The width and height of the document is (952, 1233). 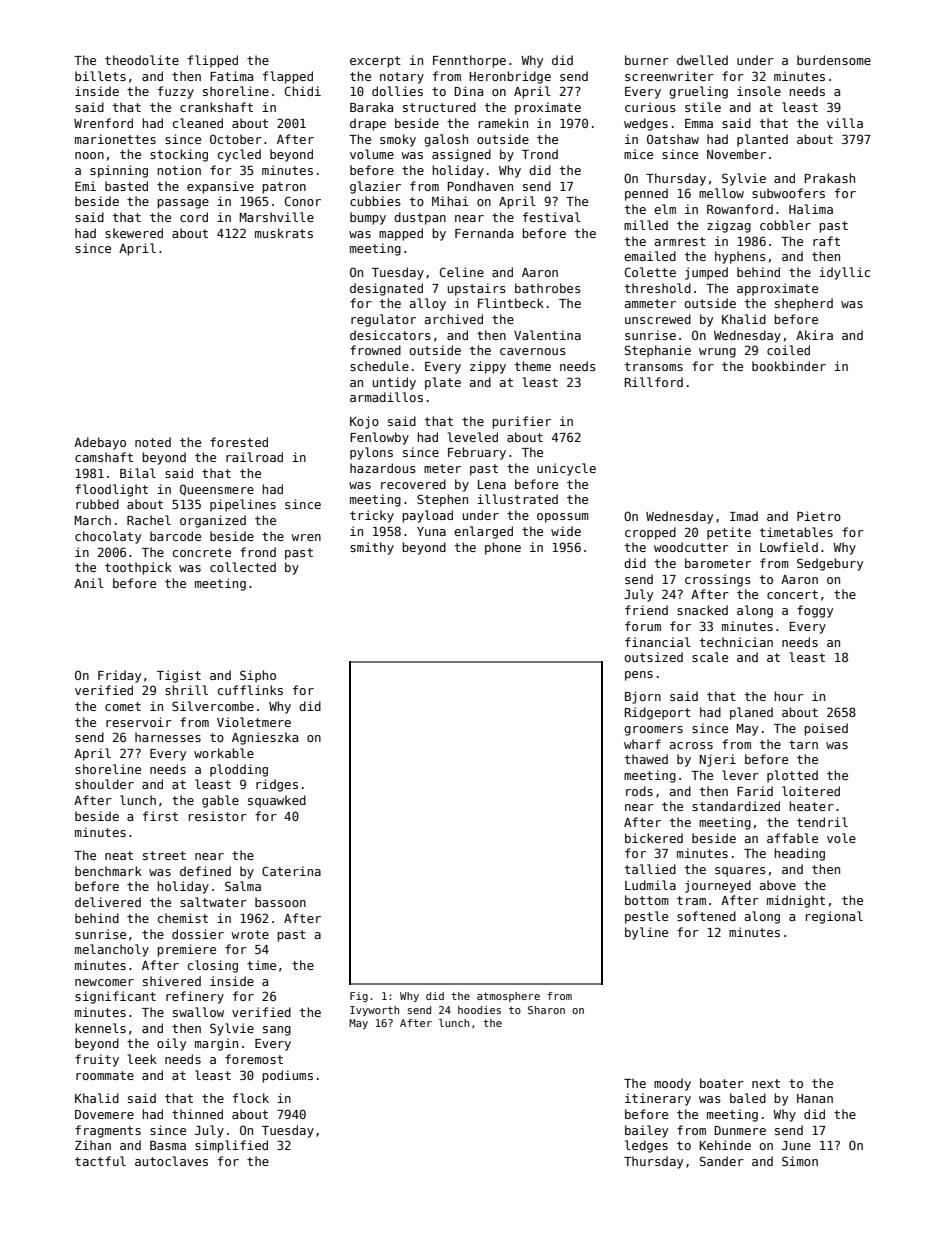 I want to click on phone, so click(x=503, y=548).
